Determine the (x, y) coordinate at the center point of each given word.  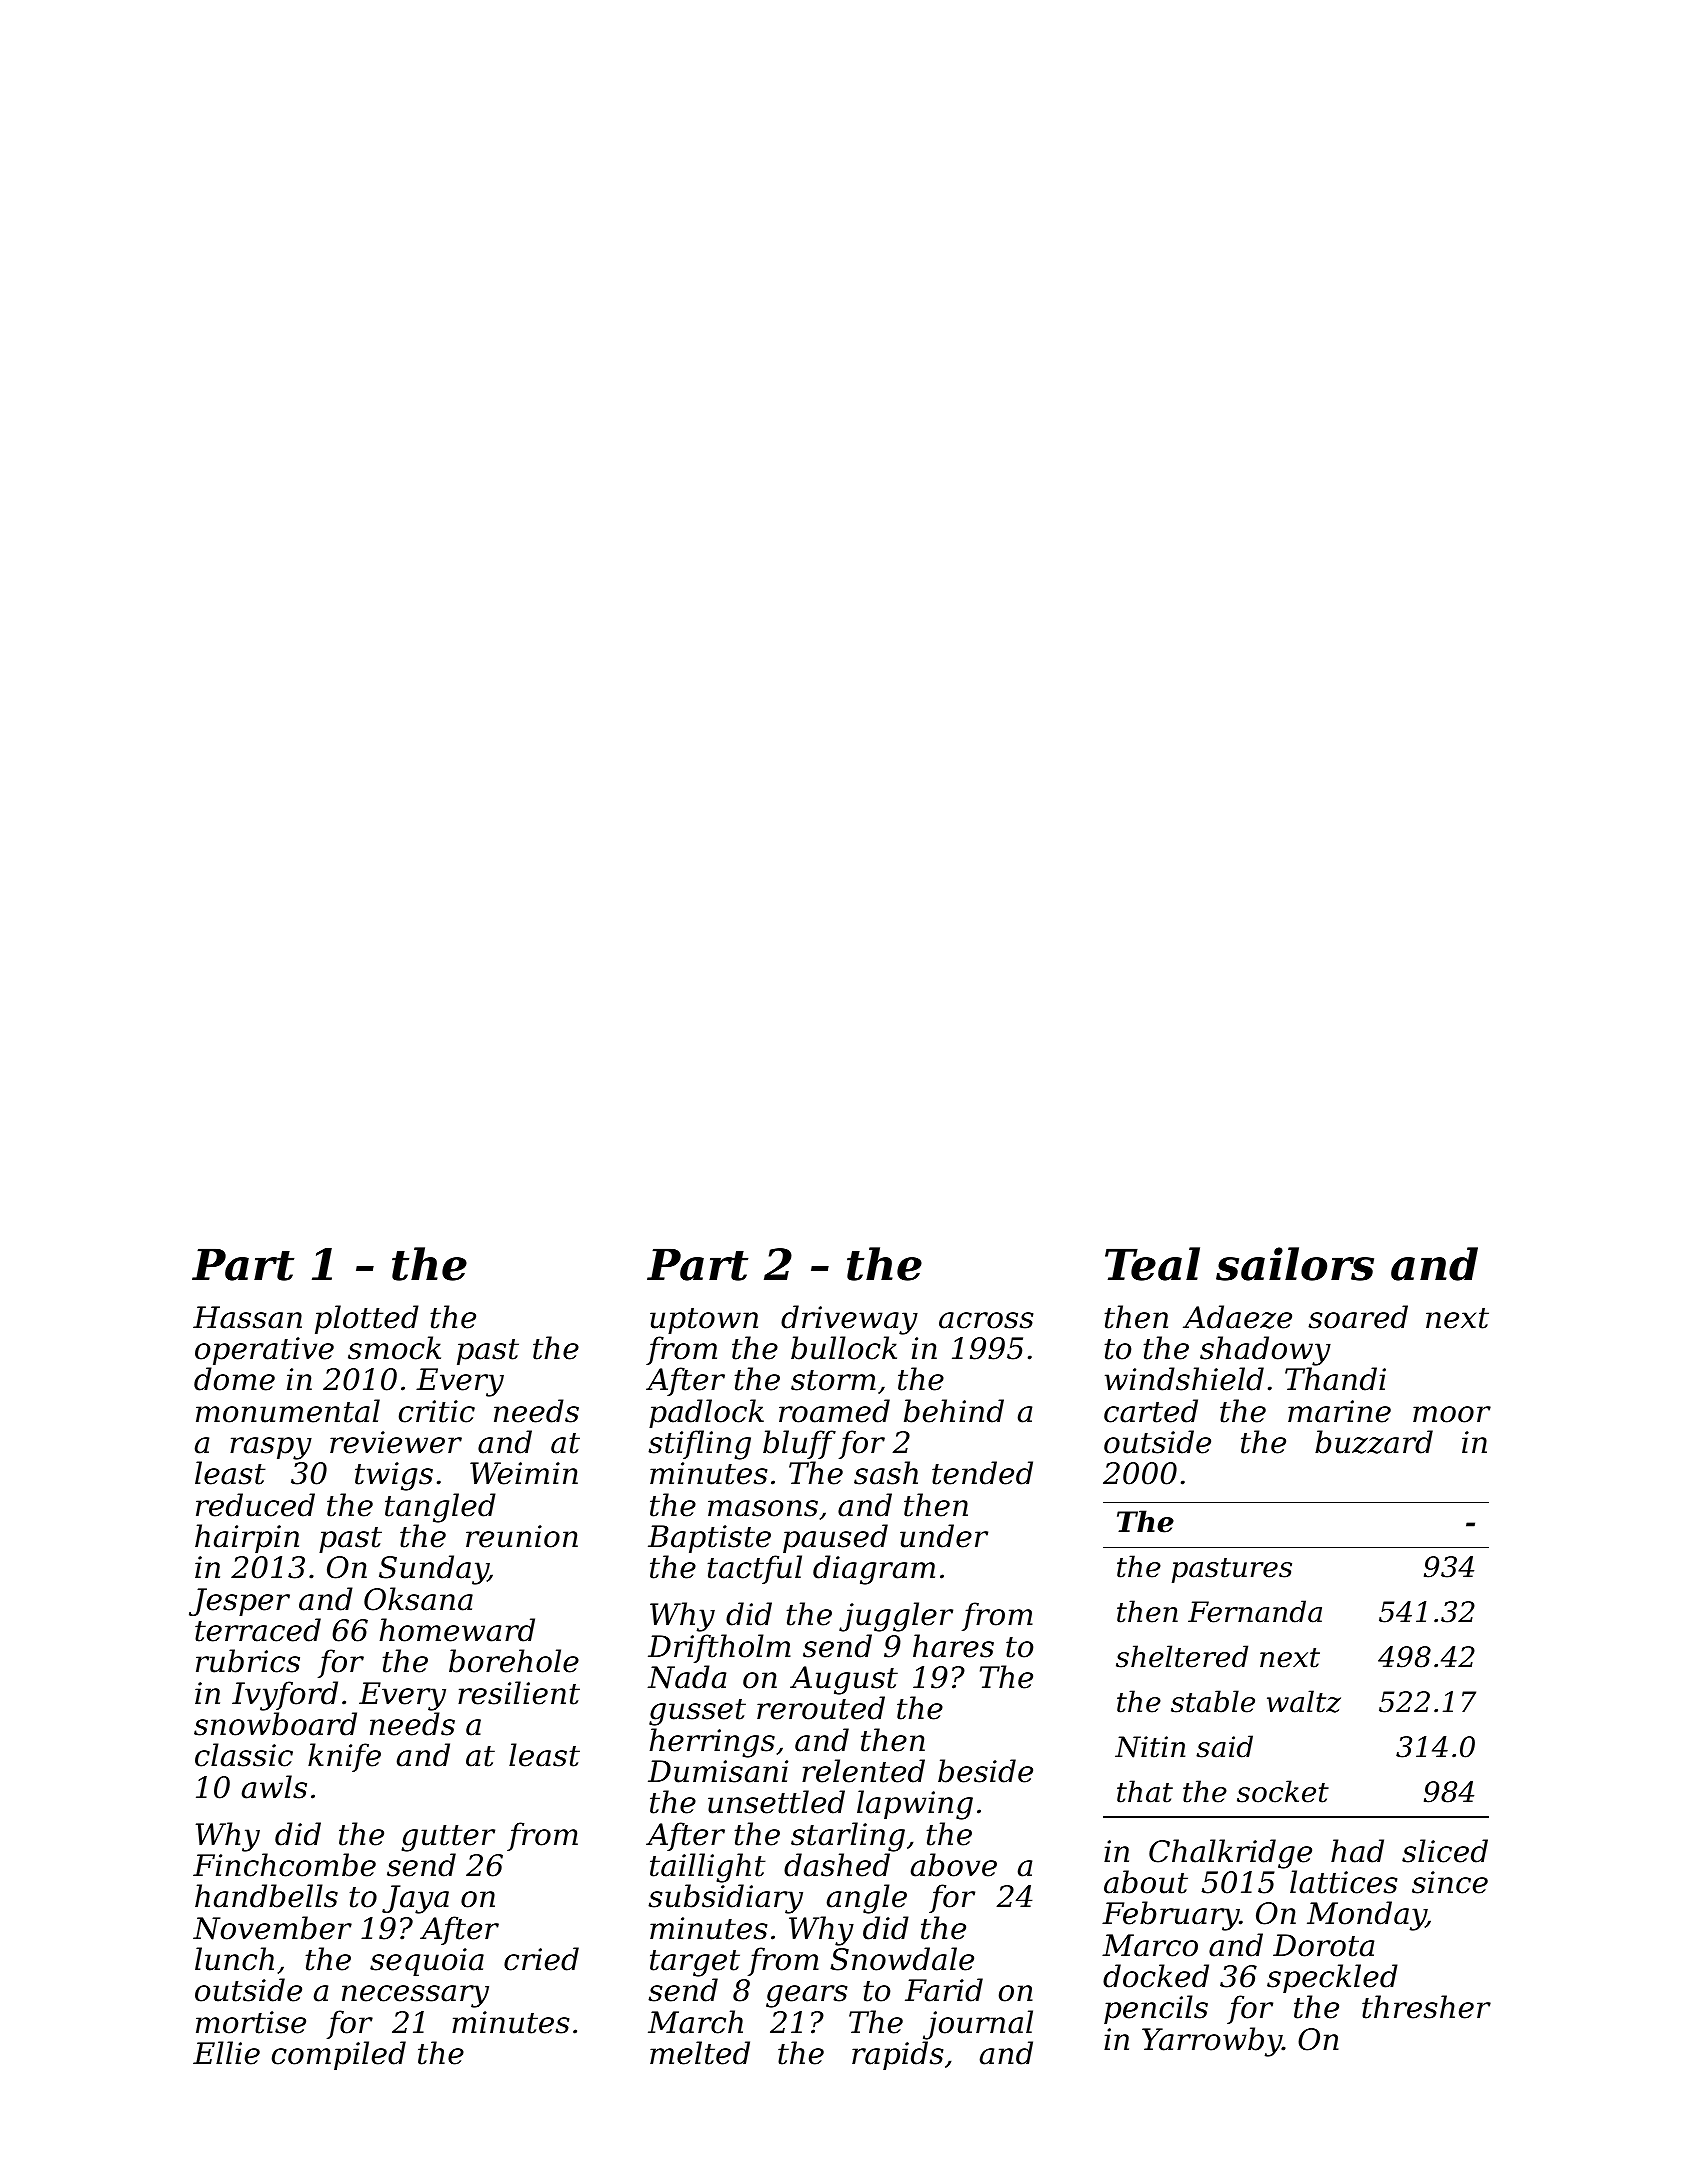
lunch (234, 1959)
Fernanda (1255, 1611)
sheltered (1182, 1656)
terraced (258, 1630)
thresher (1426, 2007)
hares (953, 1646)
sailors (1295, 1264)
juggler (896, 1617)
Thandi (1335, 1379)
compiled (339, 2055)
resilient (519, 1693)
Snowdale (902, 1959)
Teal (1152, 1264)
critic (437, 1411)
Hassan (247, 1317)
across (986, 1320)
